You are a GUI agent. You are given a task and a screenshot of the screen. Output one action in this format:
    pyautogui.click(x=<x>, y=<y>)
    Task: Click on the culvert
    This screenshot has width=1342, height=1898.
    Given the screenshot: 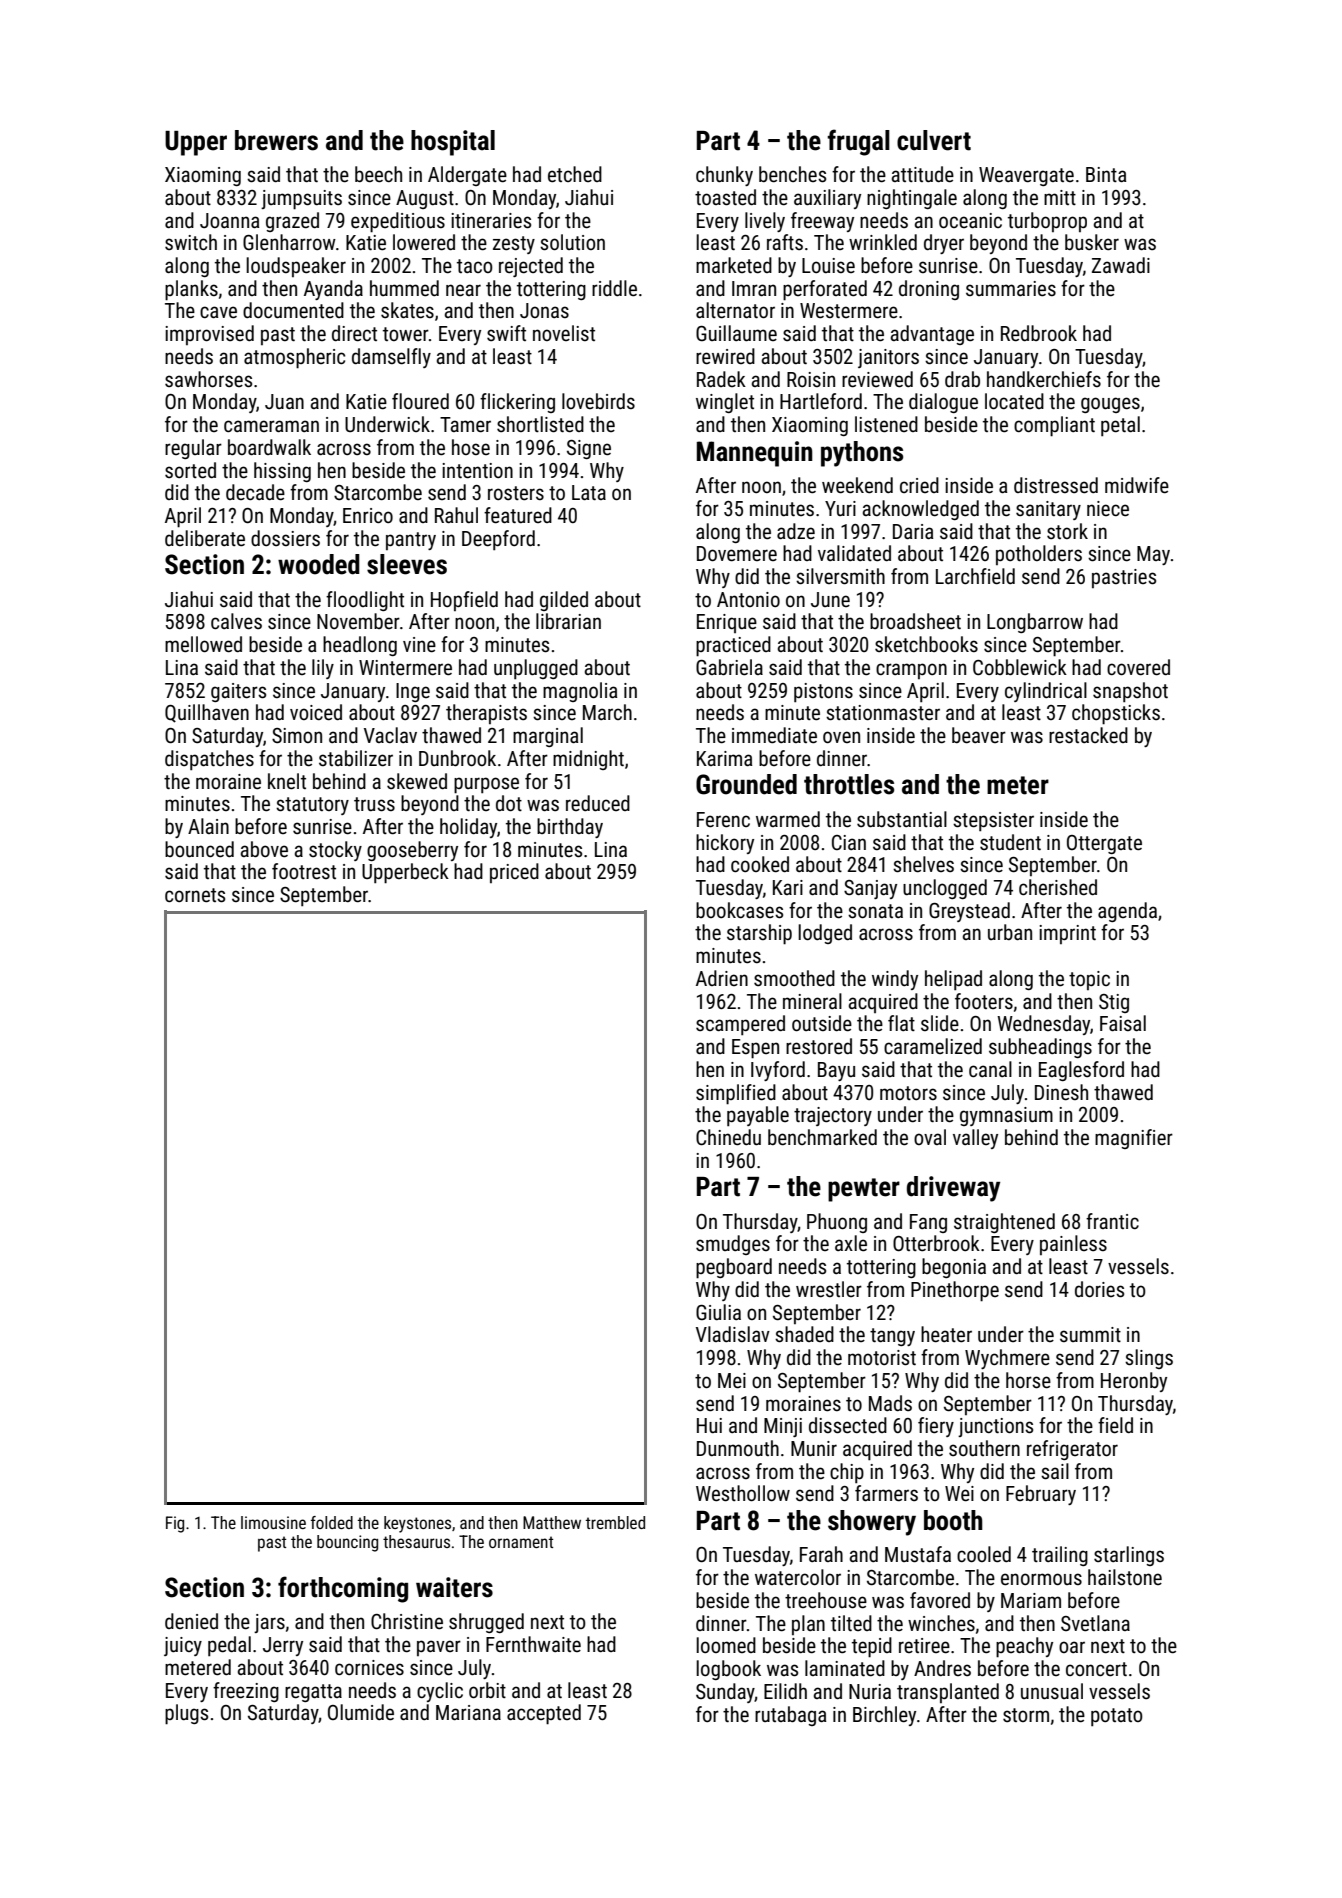 What is the action you would take?
    pyautogui.click(x=934, y=140)
